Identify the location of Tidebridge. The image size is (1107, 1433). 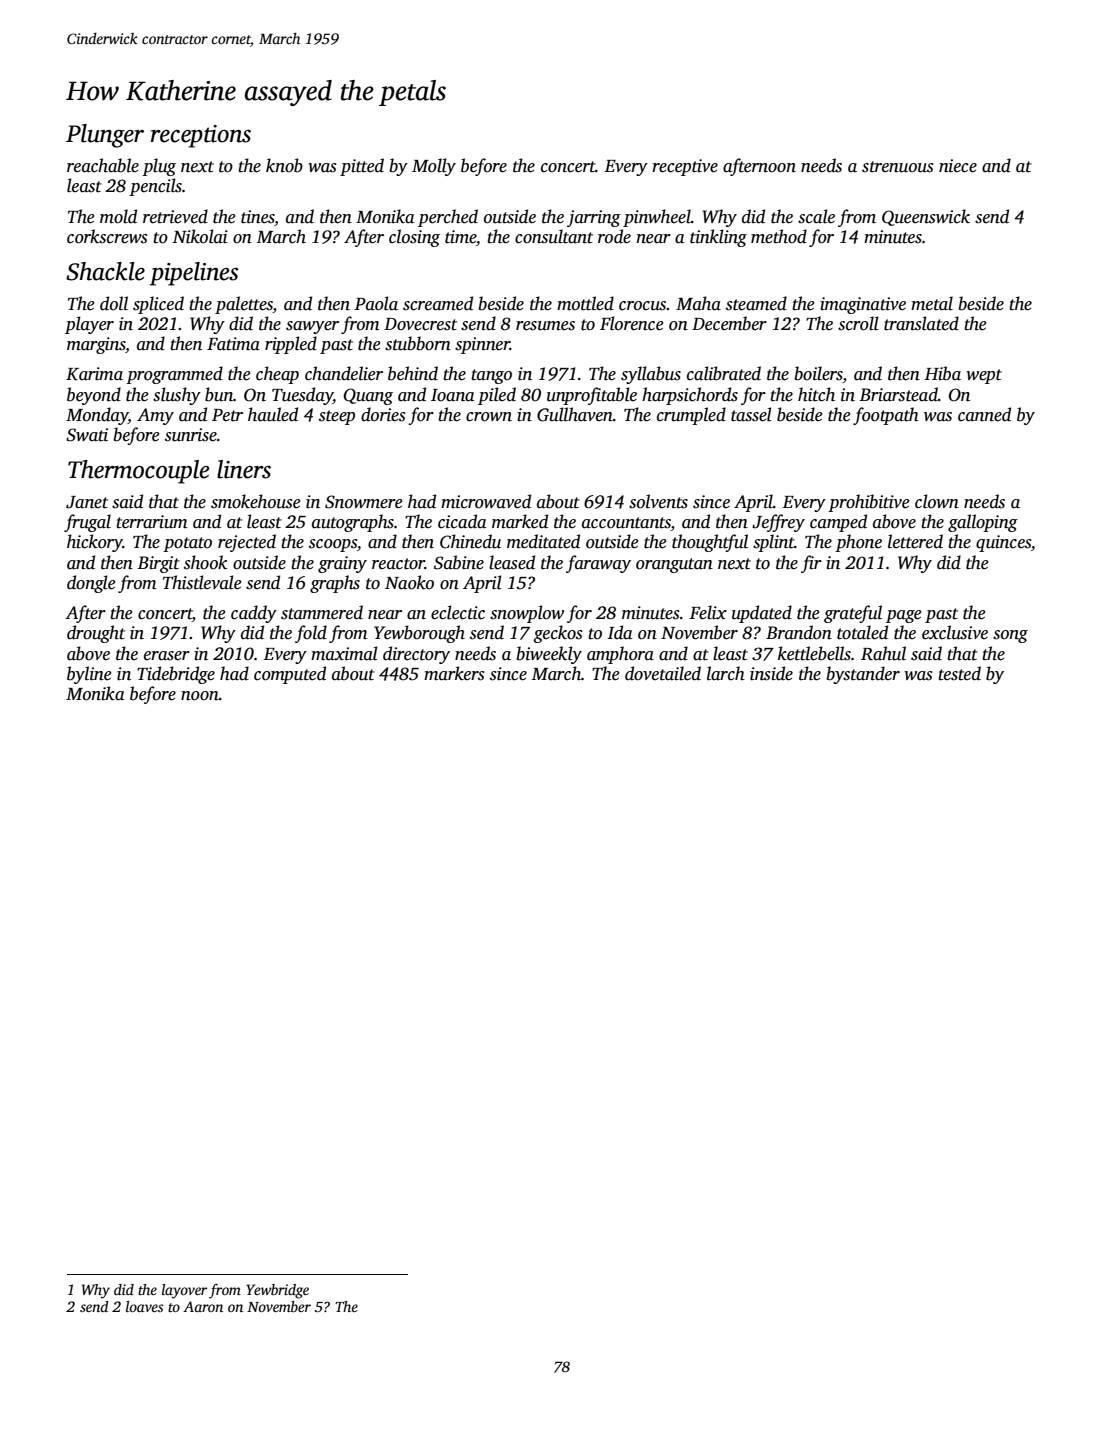
(176, 675).
